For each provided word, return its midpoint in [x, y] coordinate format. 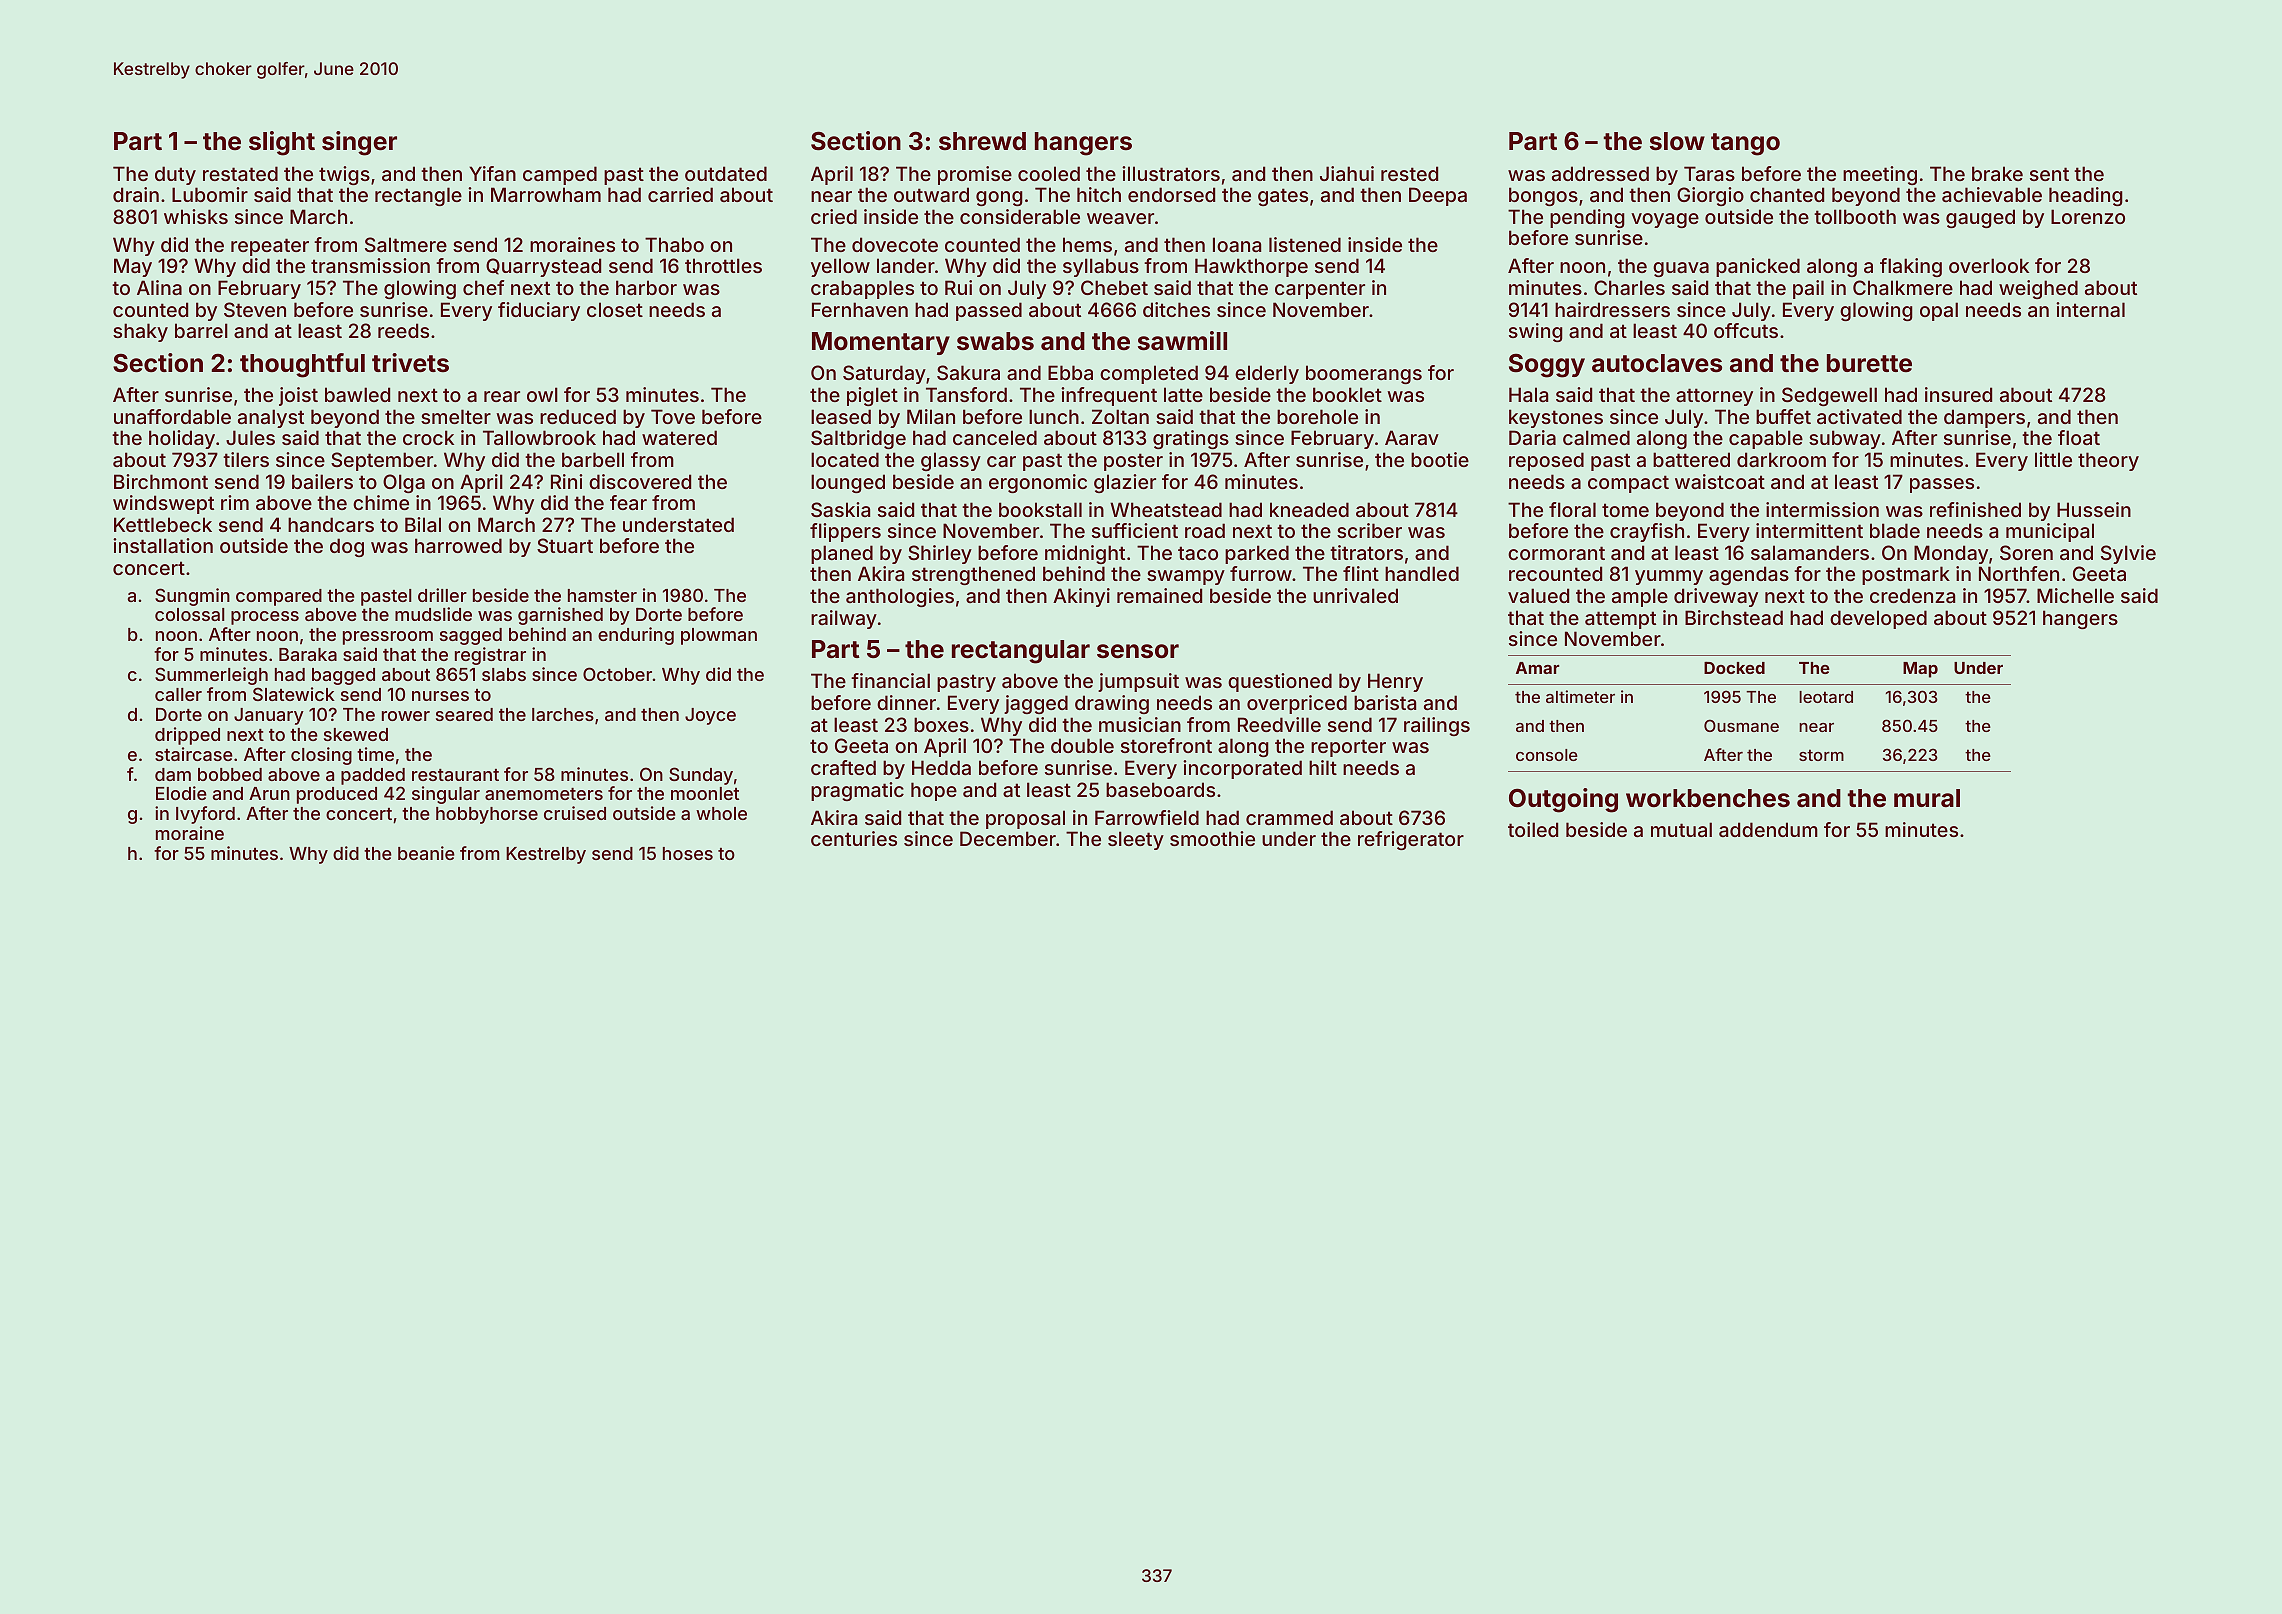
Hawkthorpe [1251, 267]
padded [373, 776]
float [2079, 437]
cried [834, 216]
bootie [1440, 459]
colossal [190, 614]
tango [1745, 144]
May [133, 267]
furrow [1261, 573]
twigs [344, 175]
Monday [1951, 554]
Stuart [565, 545]
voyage [1665, 220]
